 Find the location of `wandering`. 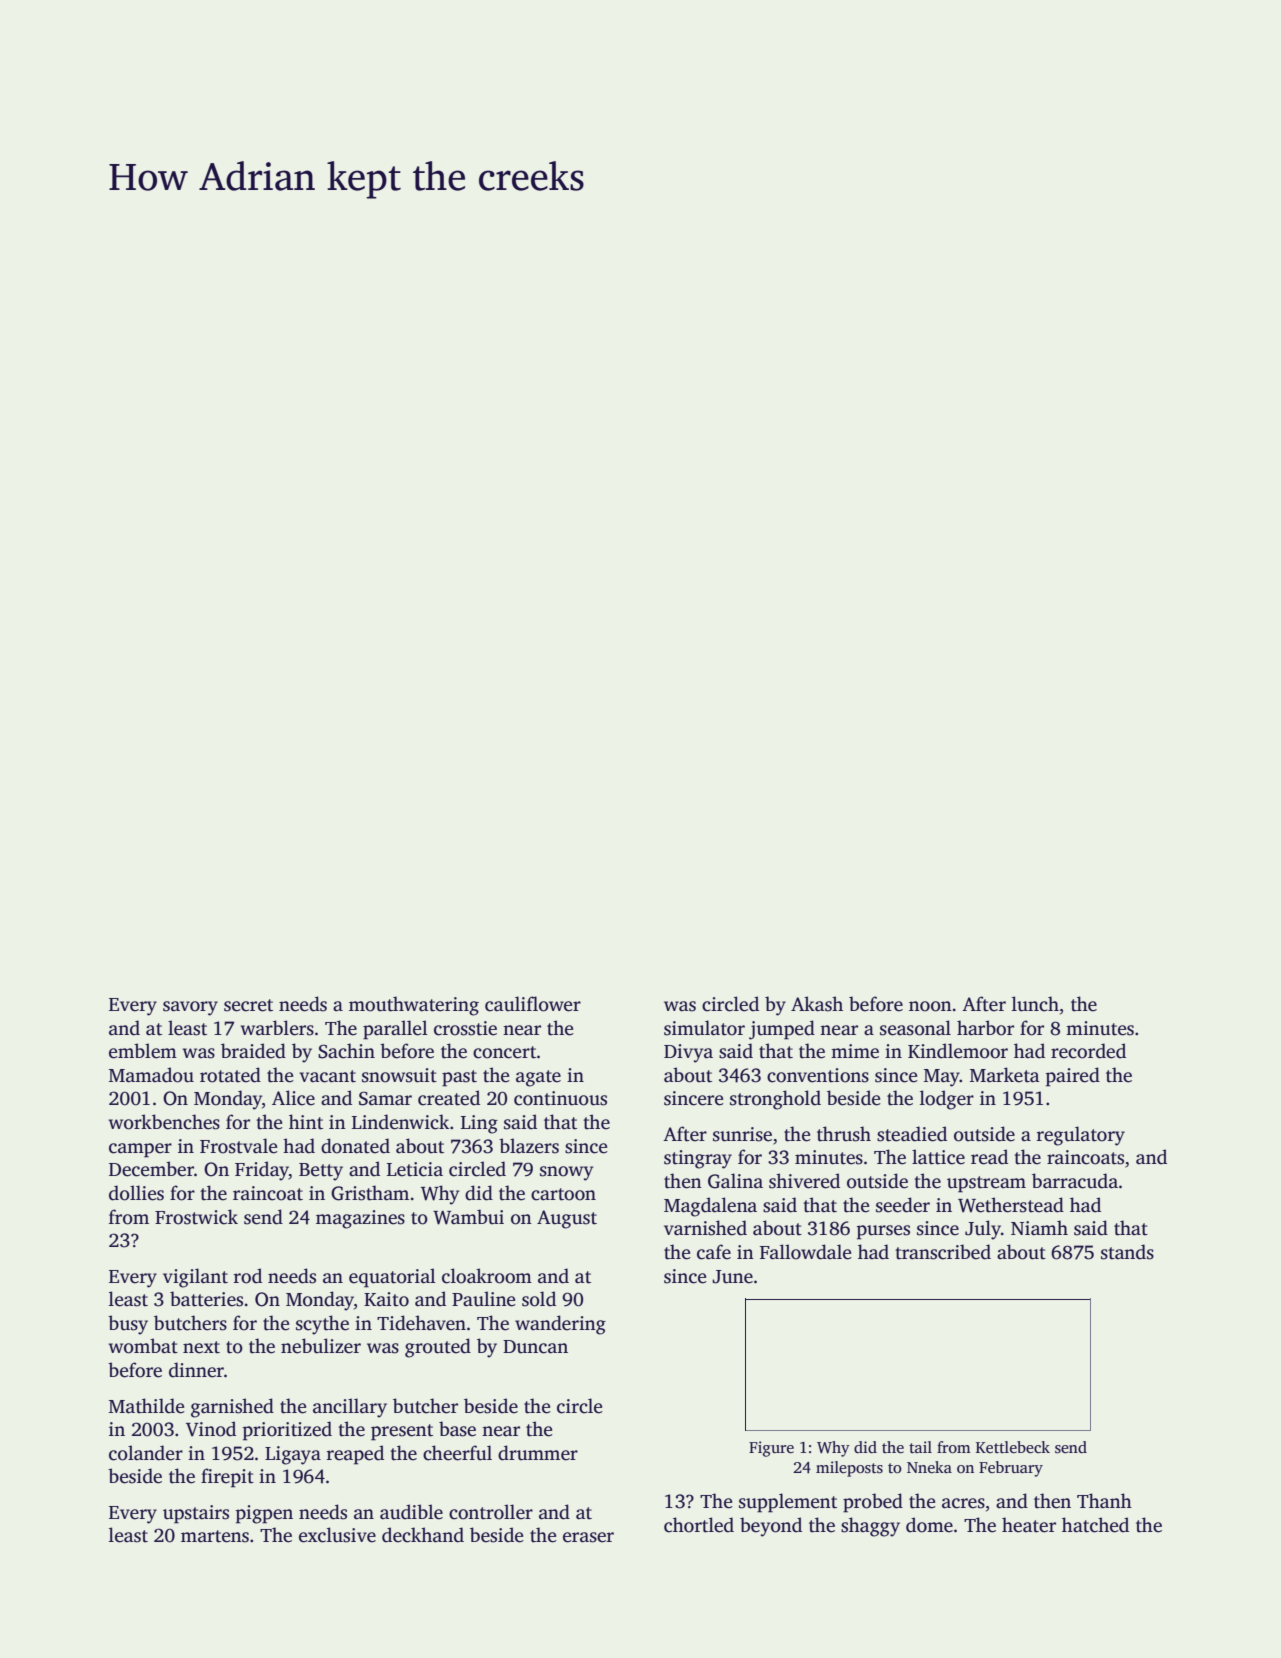

wandering is located at coordinates (560, 1325).
